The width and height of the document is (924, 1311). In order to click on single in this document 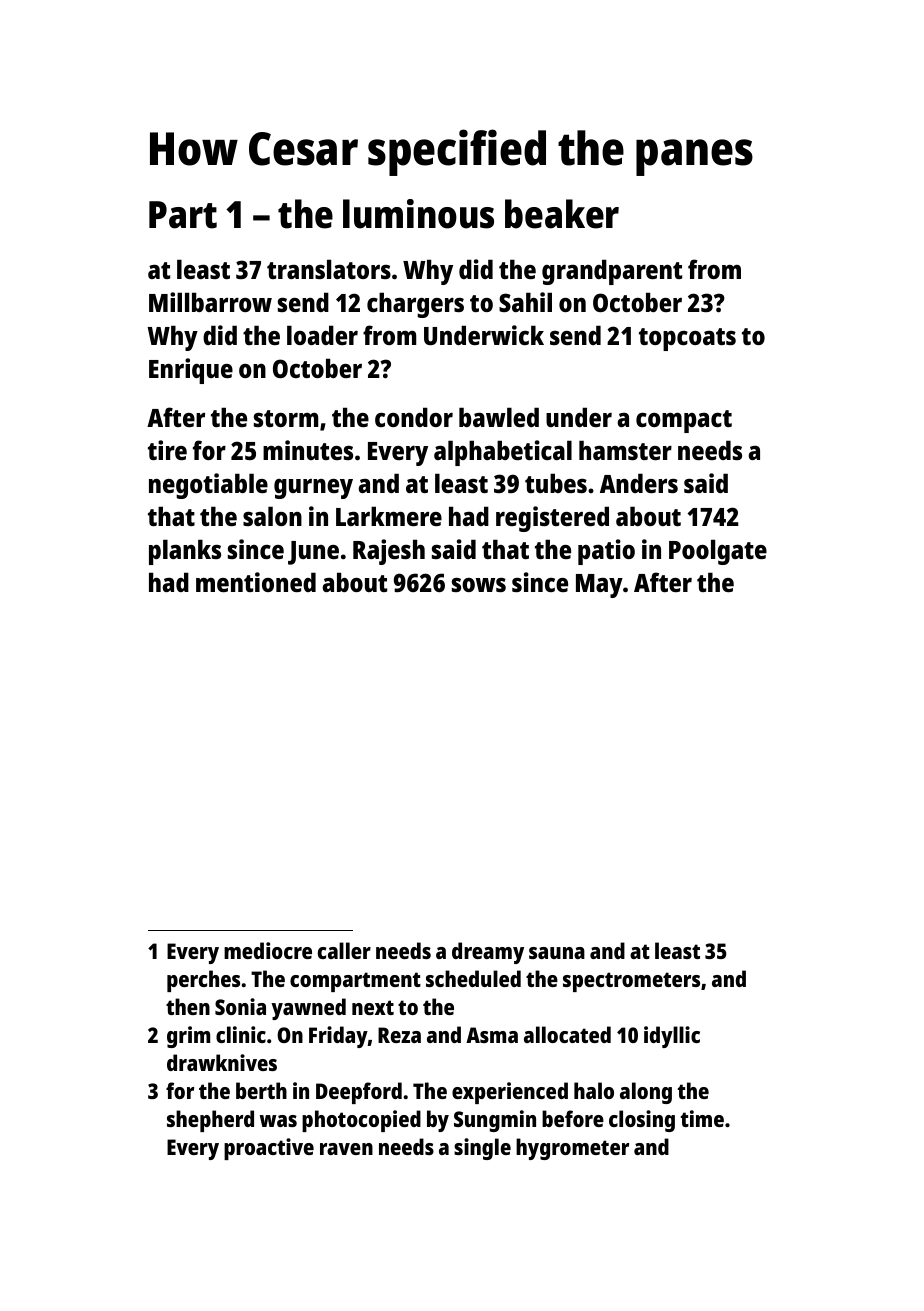, I will do `click(482, 1149)`.
